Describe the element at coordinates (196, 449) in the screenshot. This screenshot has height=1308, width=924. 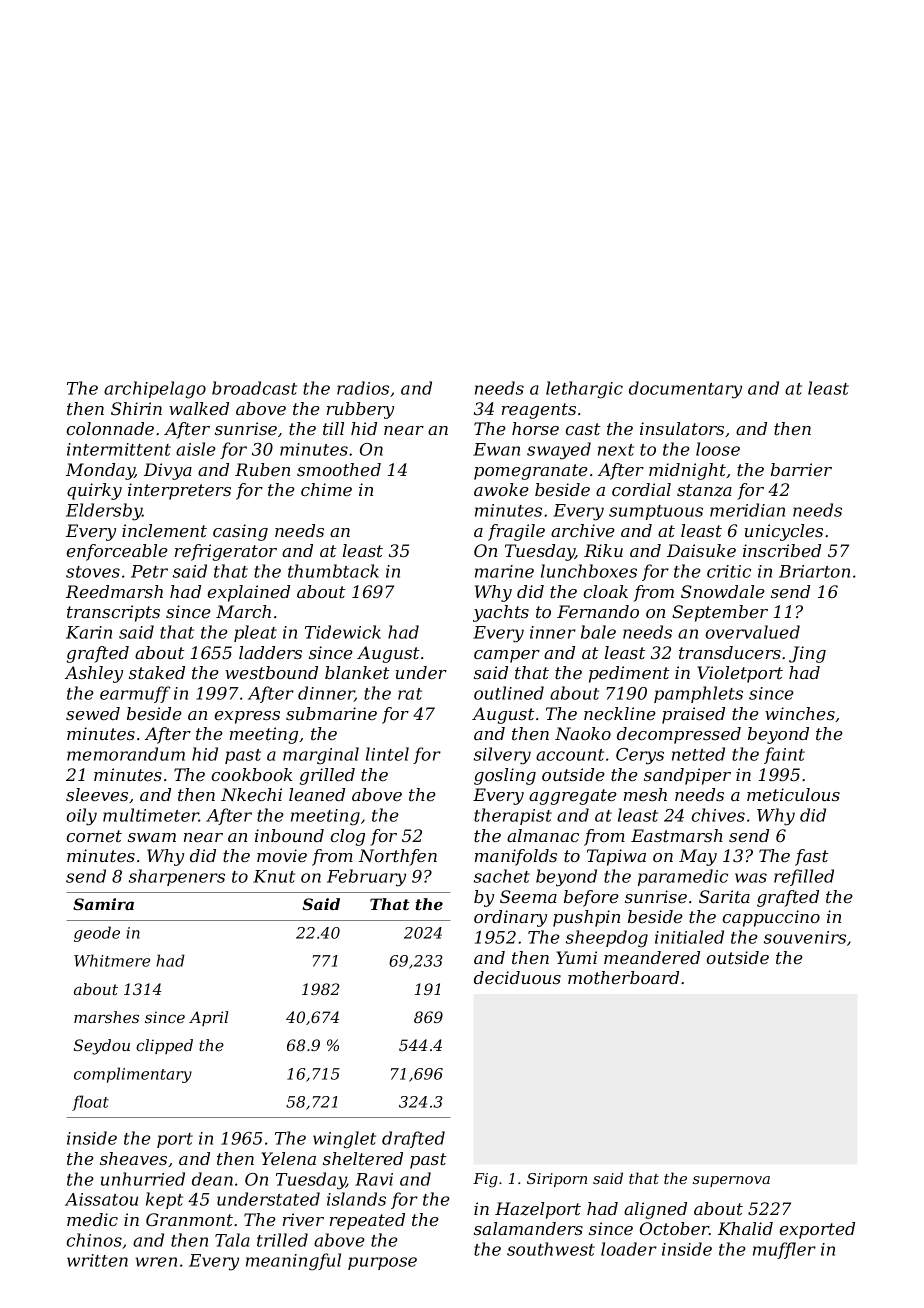
I see `aisle` at that location.
